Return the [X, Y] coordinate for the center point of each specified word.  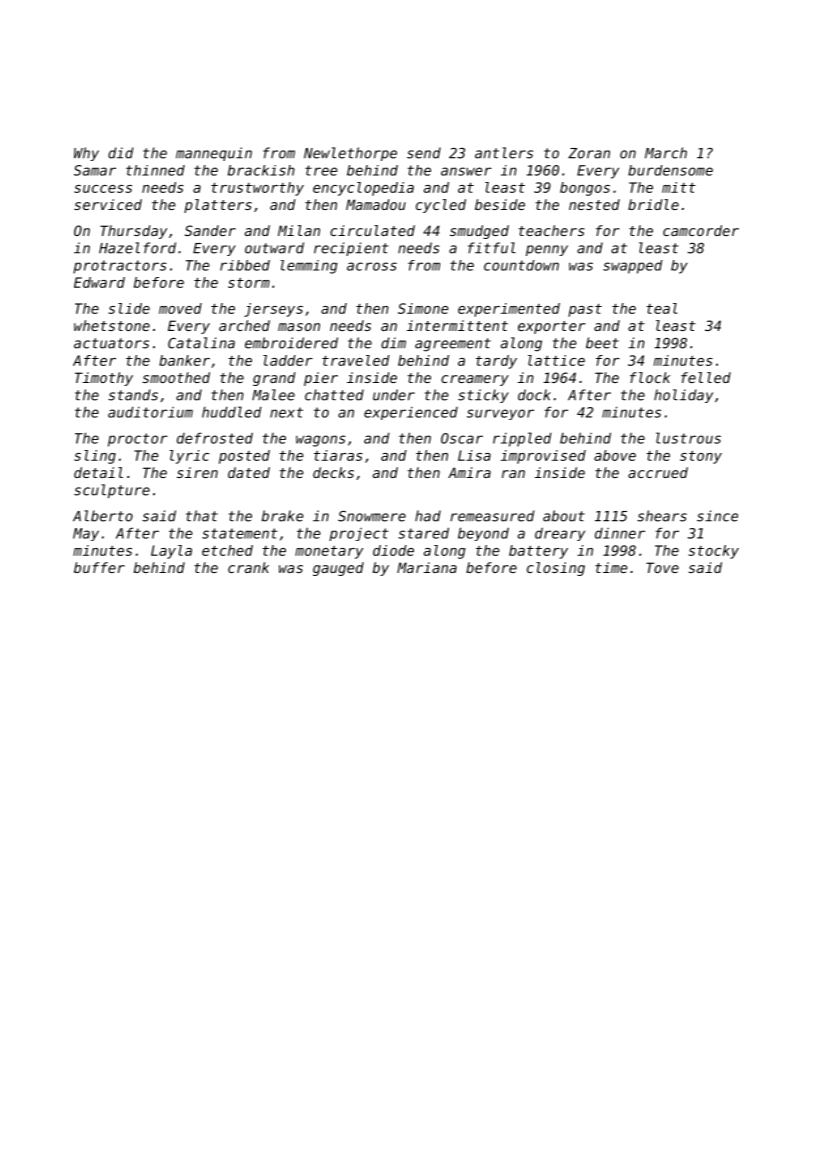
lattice [556, 360]
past [585, 310]
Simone [423, 308]
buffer [99, 567]
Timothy [104, 379]
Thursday [133, 232]
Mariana [427, 567]
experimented [509, 310]
